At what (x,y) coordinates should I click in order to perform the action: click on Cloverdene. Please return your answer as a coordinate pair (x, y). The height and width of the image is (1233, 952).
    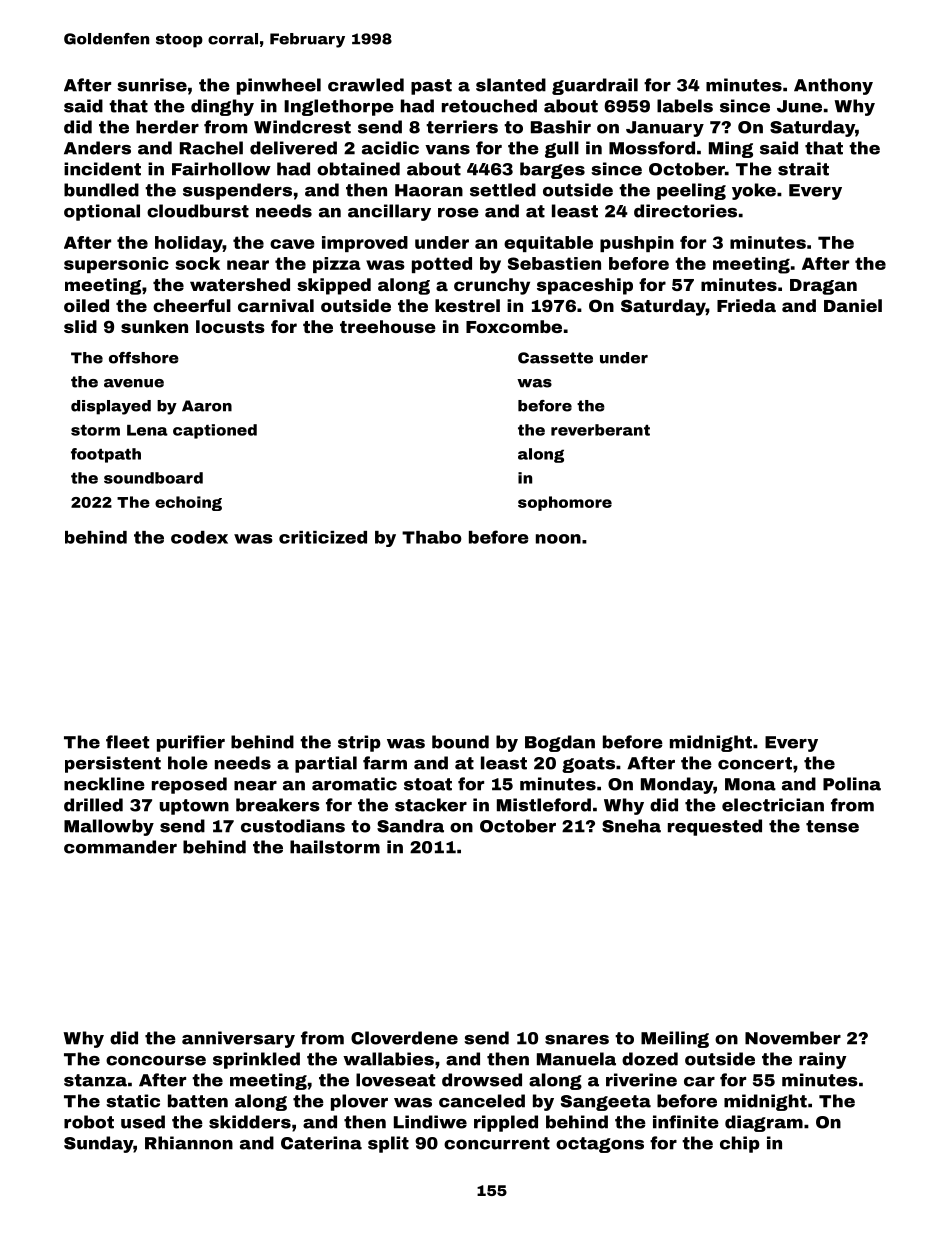
    Looking at the image, I should click on (404, 1038).
